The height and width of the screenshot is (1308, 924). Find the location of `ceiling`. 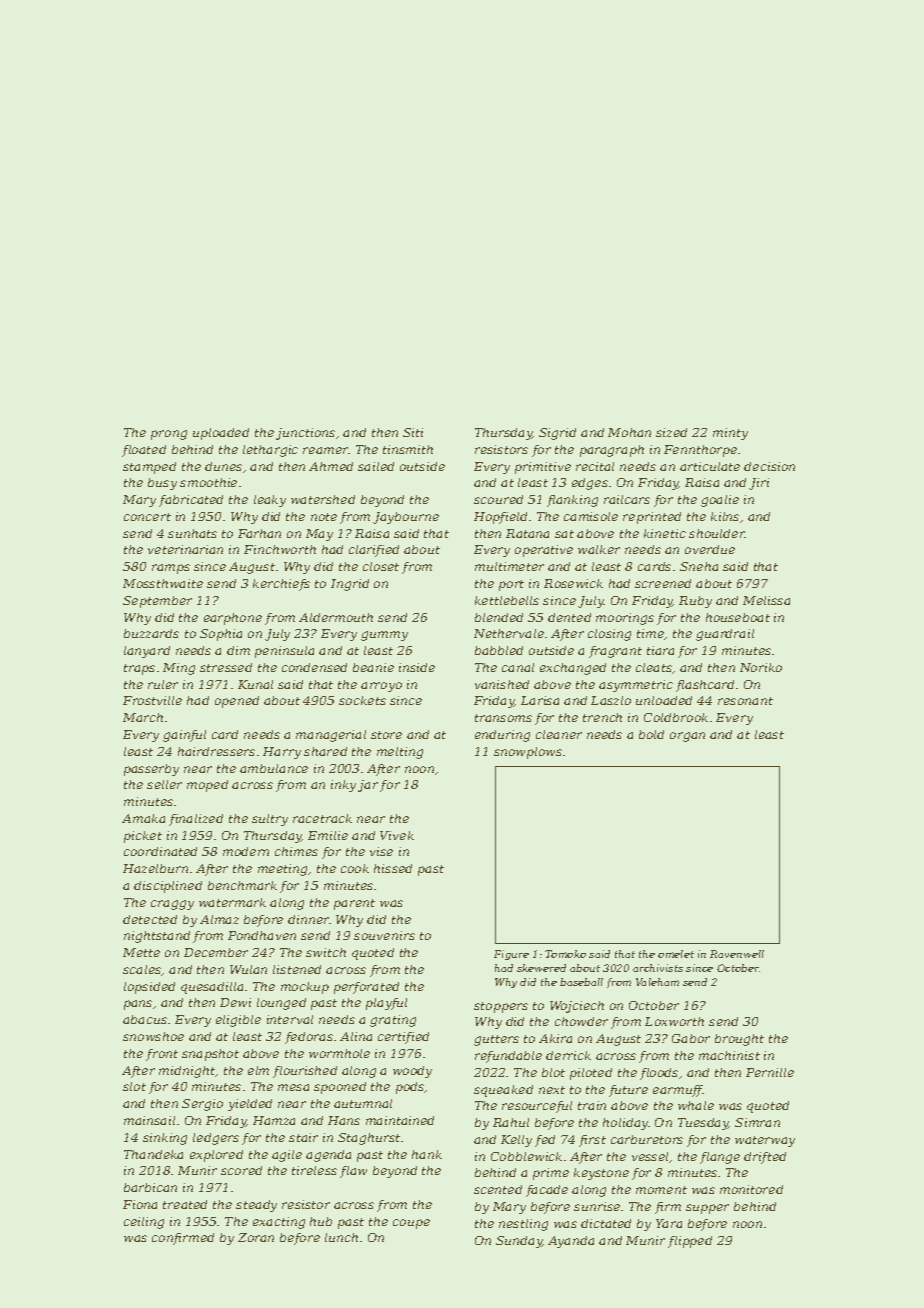

ceiling is located at coordinates (144, 1223).
